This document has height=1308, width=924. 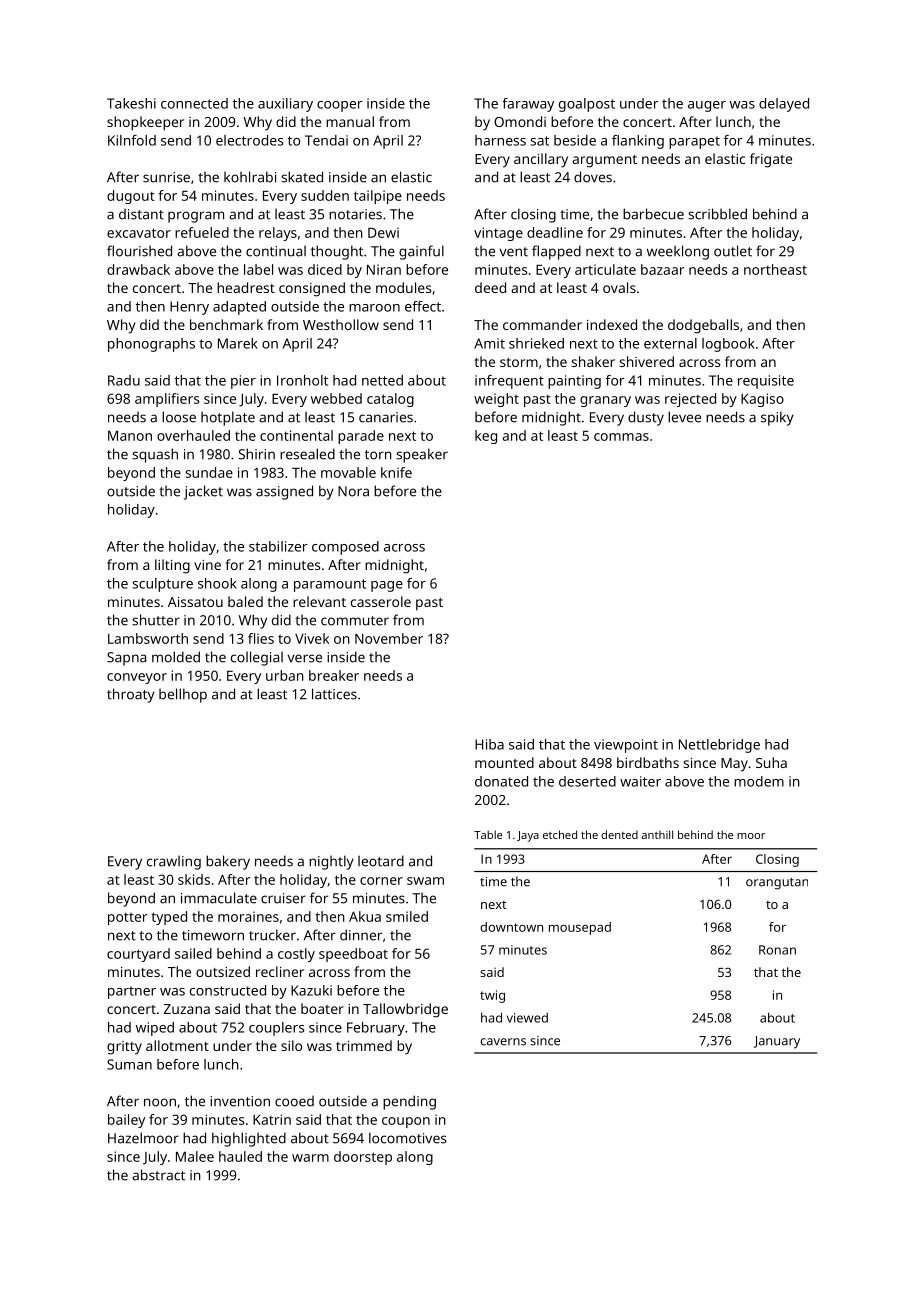 What do you see at coordinates (363, 1158) in the document?
I see `doorstep` at bounding box center [363, 1158].
